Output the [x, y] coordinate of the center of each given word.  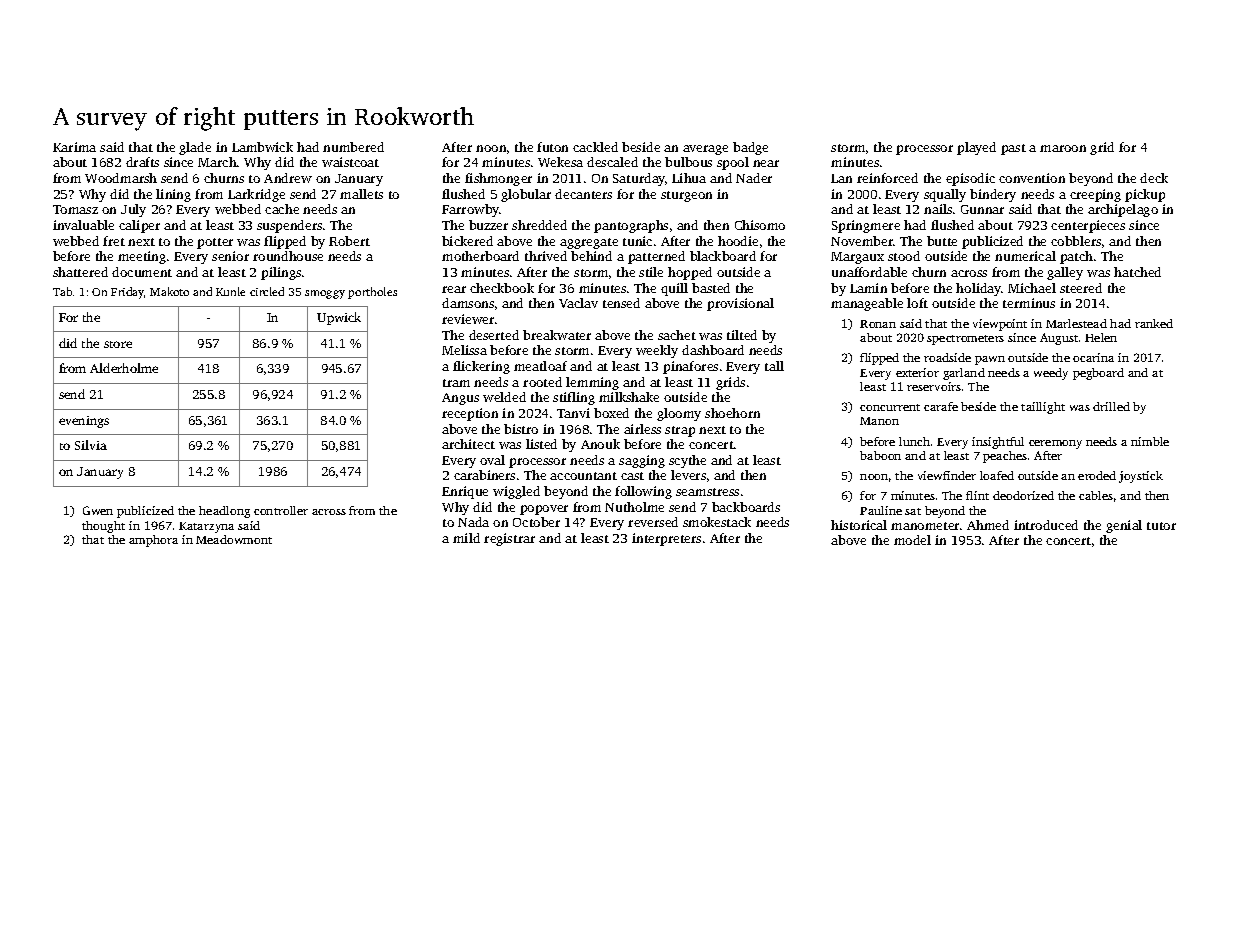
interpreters [666, 539]
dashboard [713, 350]
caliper [139, 226]
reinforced [887, 178]
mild [466, 538]
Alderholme [124, 368]
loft [917, 303]
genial [1124, 526]
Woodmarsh [121, 178]
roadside [947, 357]
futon [552, 147]
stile [651, 272]
